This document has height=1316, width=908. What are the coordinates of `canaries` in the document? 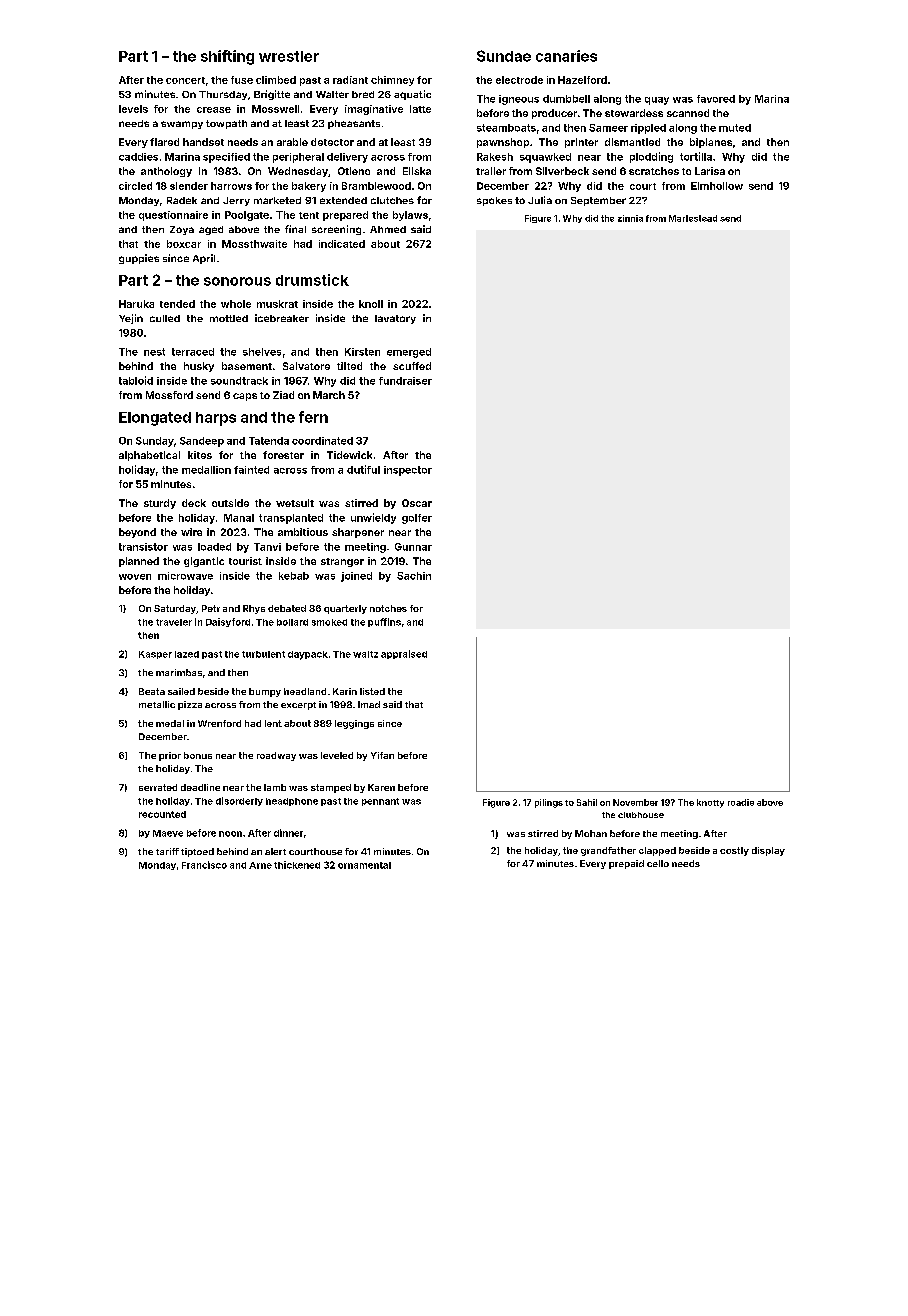 It's located at (566, 56).
